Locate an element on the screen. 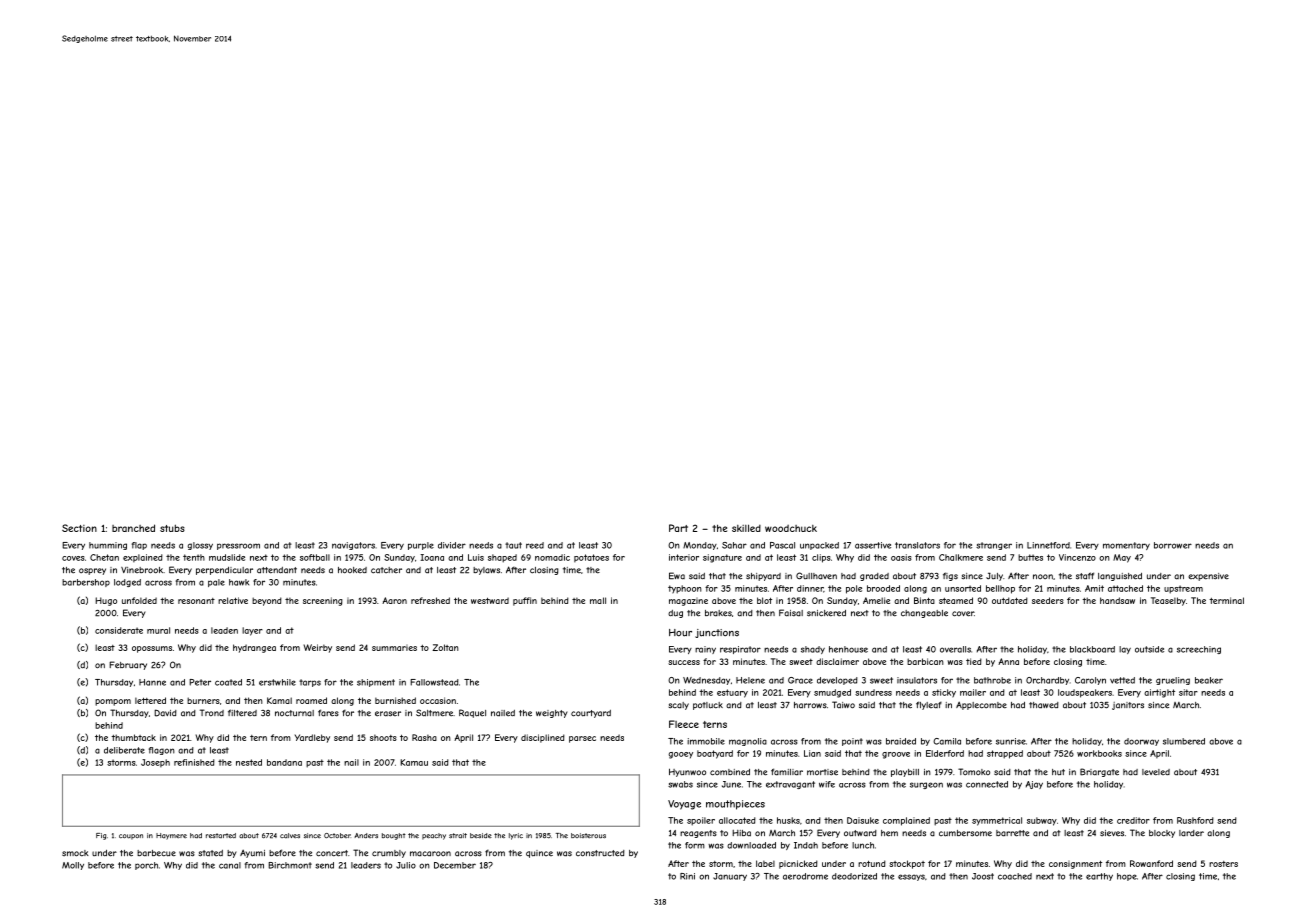  porch is located at coordinates (146, 866).
